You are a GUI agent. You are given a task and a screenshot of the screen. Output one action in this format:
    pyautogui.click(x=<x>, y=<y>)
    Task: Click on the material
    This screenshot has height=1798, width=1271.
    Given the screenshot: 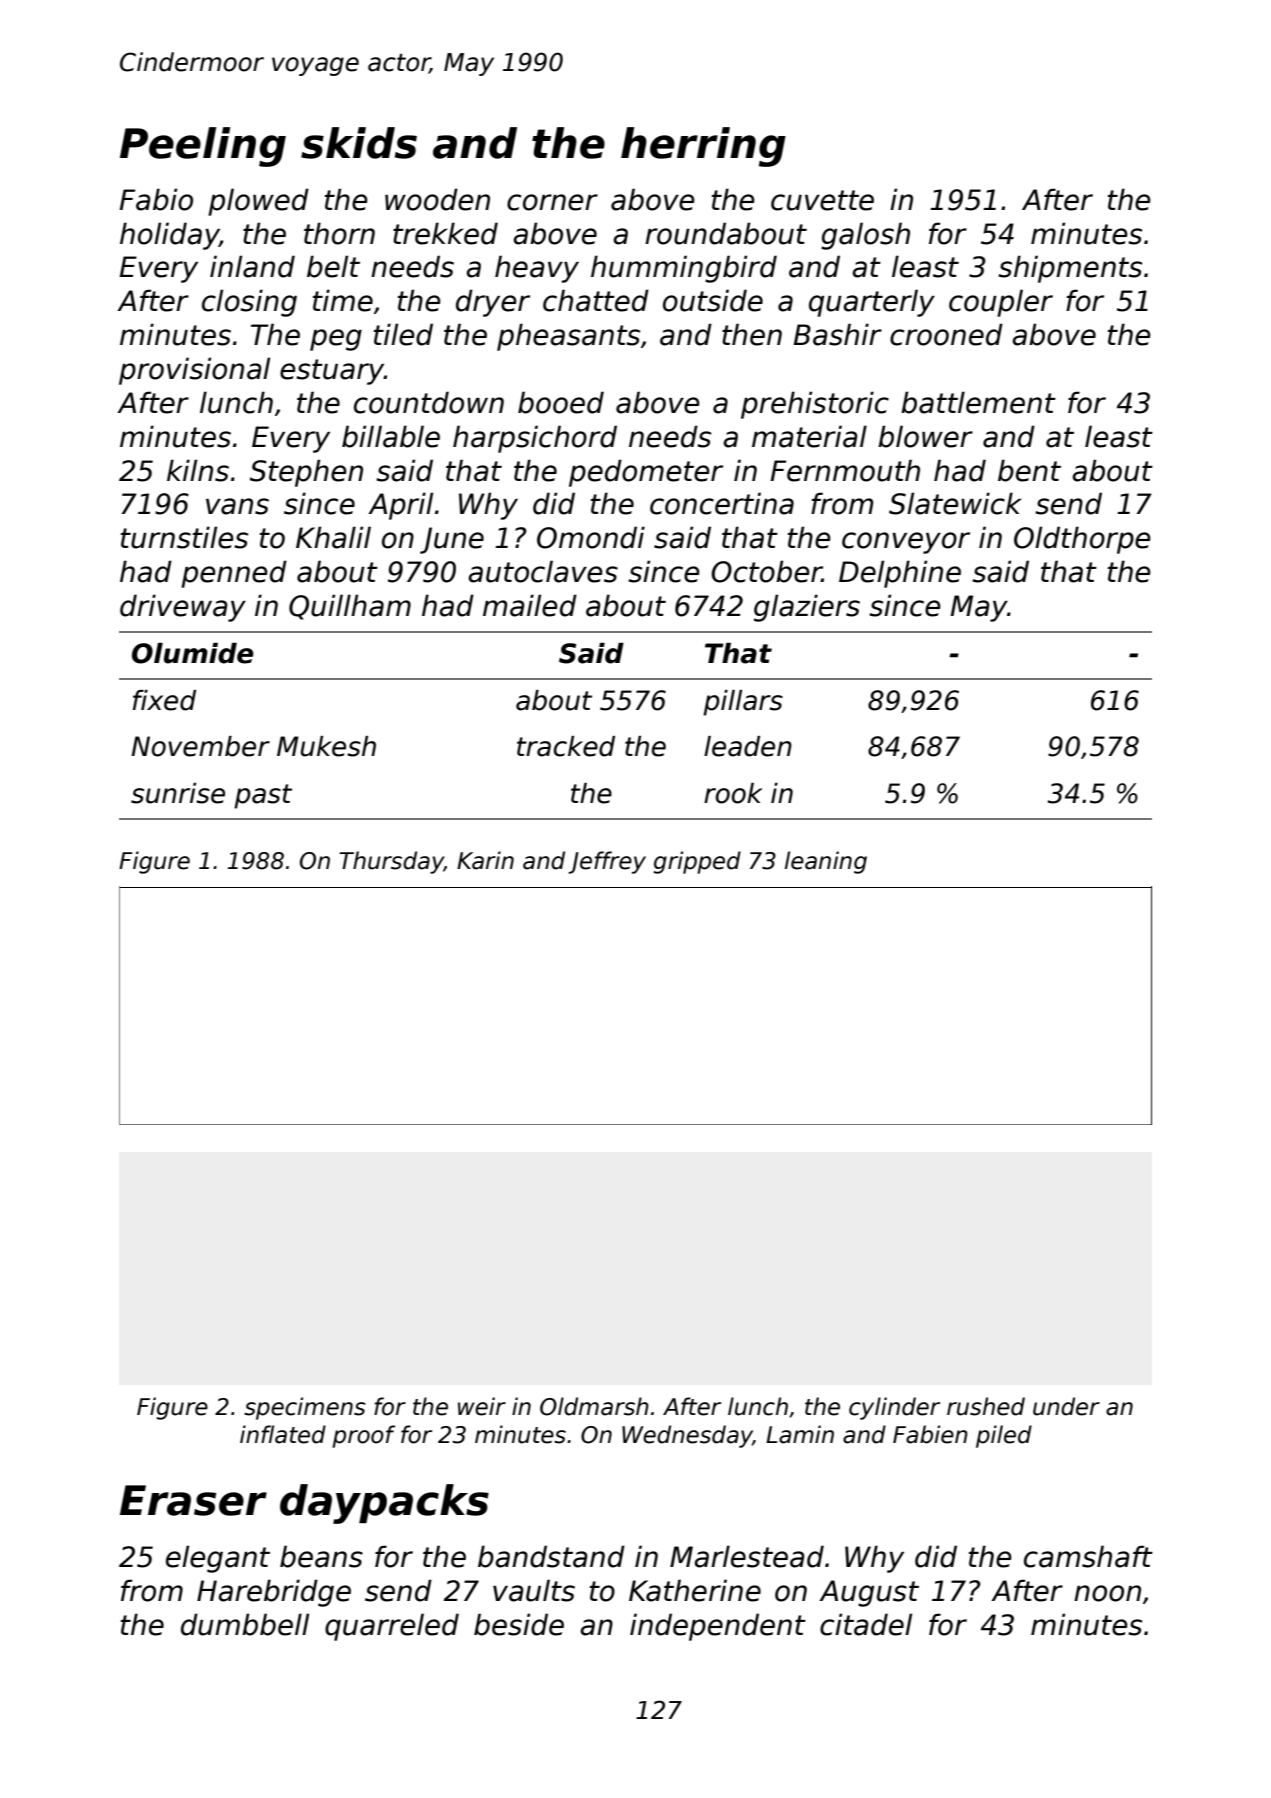 What is the action you would take?
    pyautogui.click(x=809, y=436)
